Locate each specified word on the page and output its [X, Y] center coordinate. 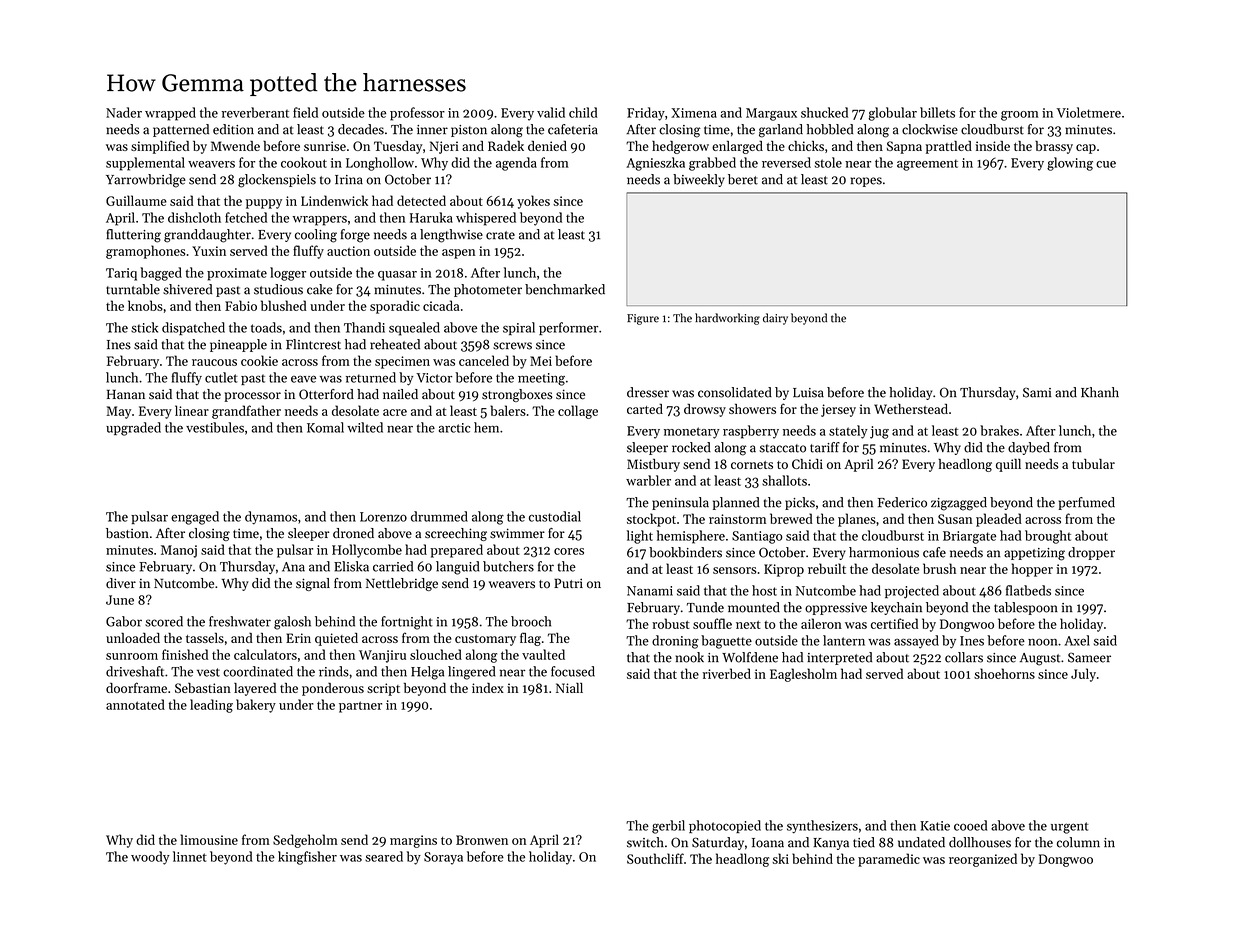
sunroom [132, 656]
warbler [648, 480]
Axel [1077, 640]
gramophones [145, 252]
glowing [1070, 164]
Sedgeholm [305, 841]
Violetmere [1089, 112]
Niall [569, 688]
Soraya [443, 858]
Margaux [771, 114]
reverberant [255, 112]
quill [1008, 465]
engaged [195, 518]
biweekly [699, 180]
